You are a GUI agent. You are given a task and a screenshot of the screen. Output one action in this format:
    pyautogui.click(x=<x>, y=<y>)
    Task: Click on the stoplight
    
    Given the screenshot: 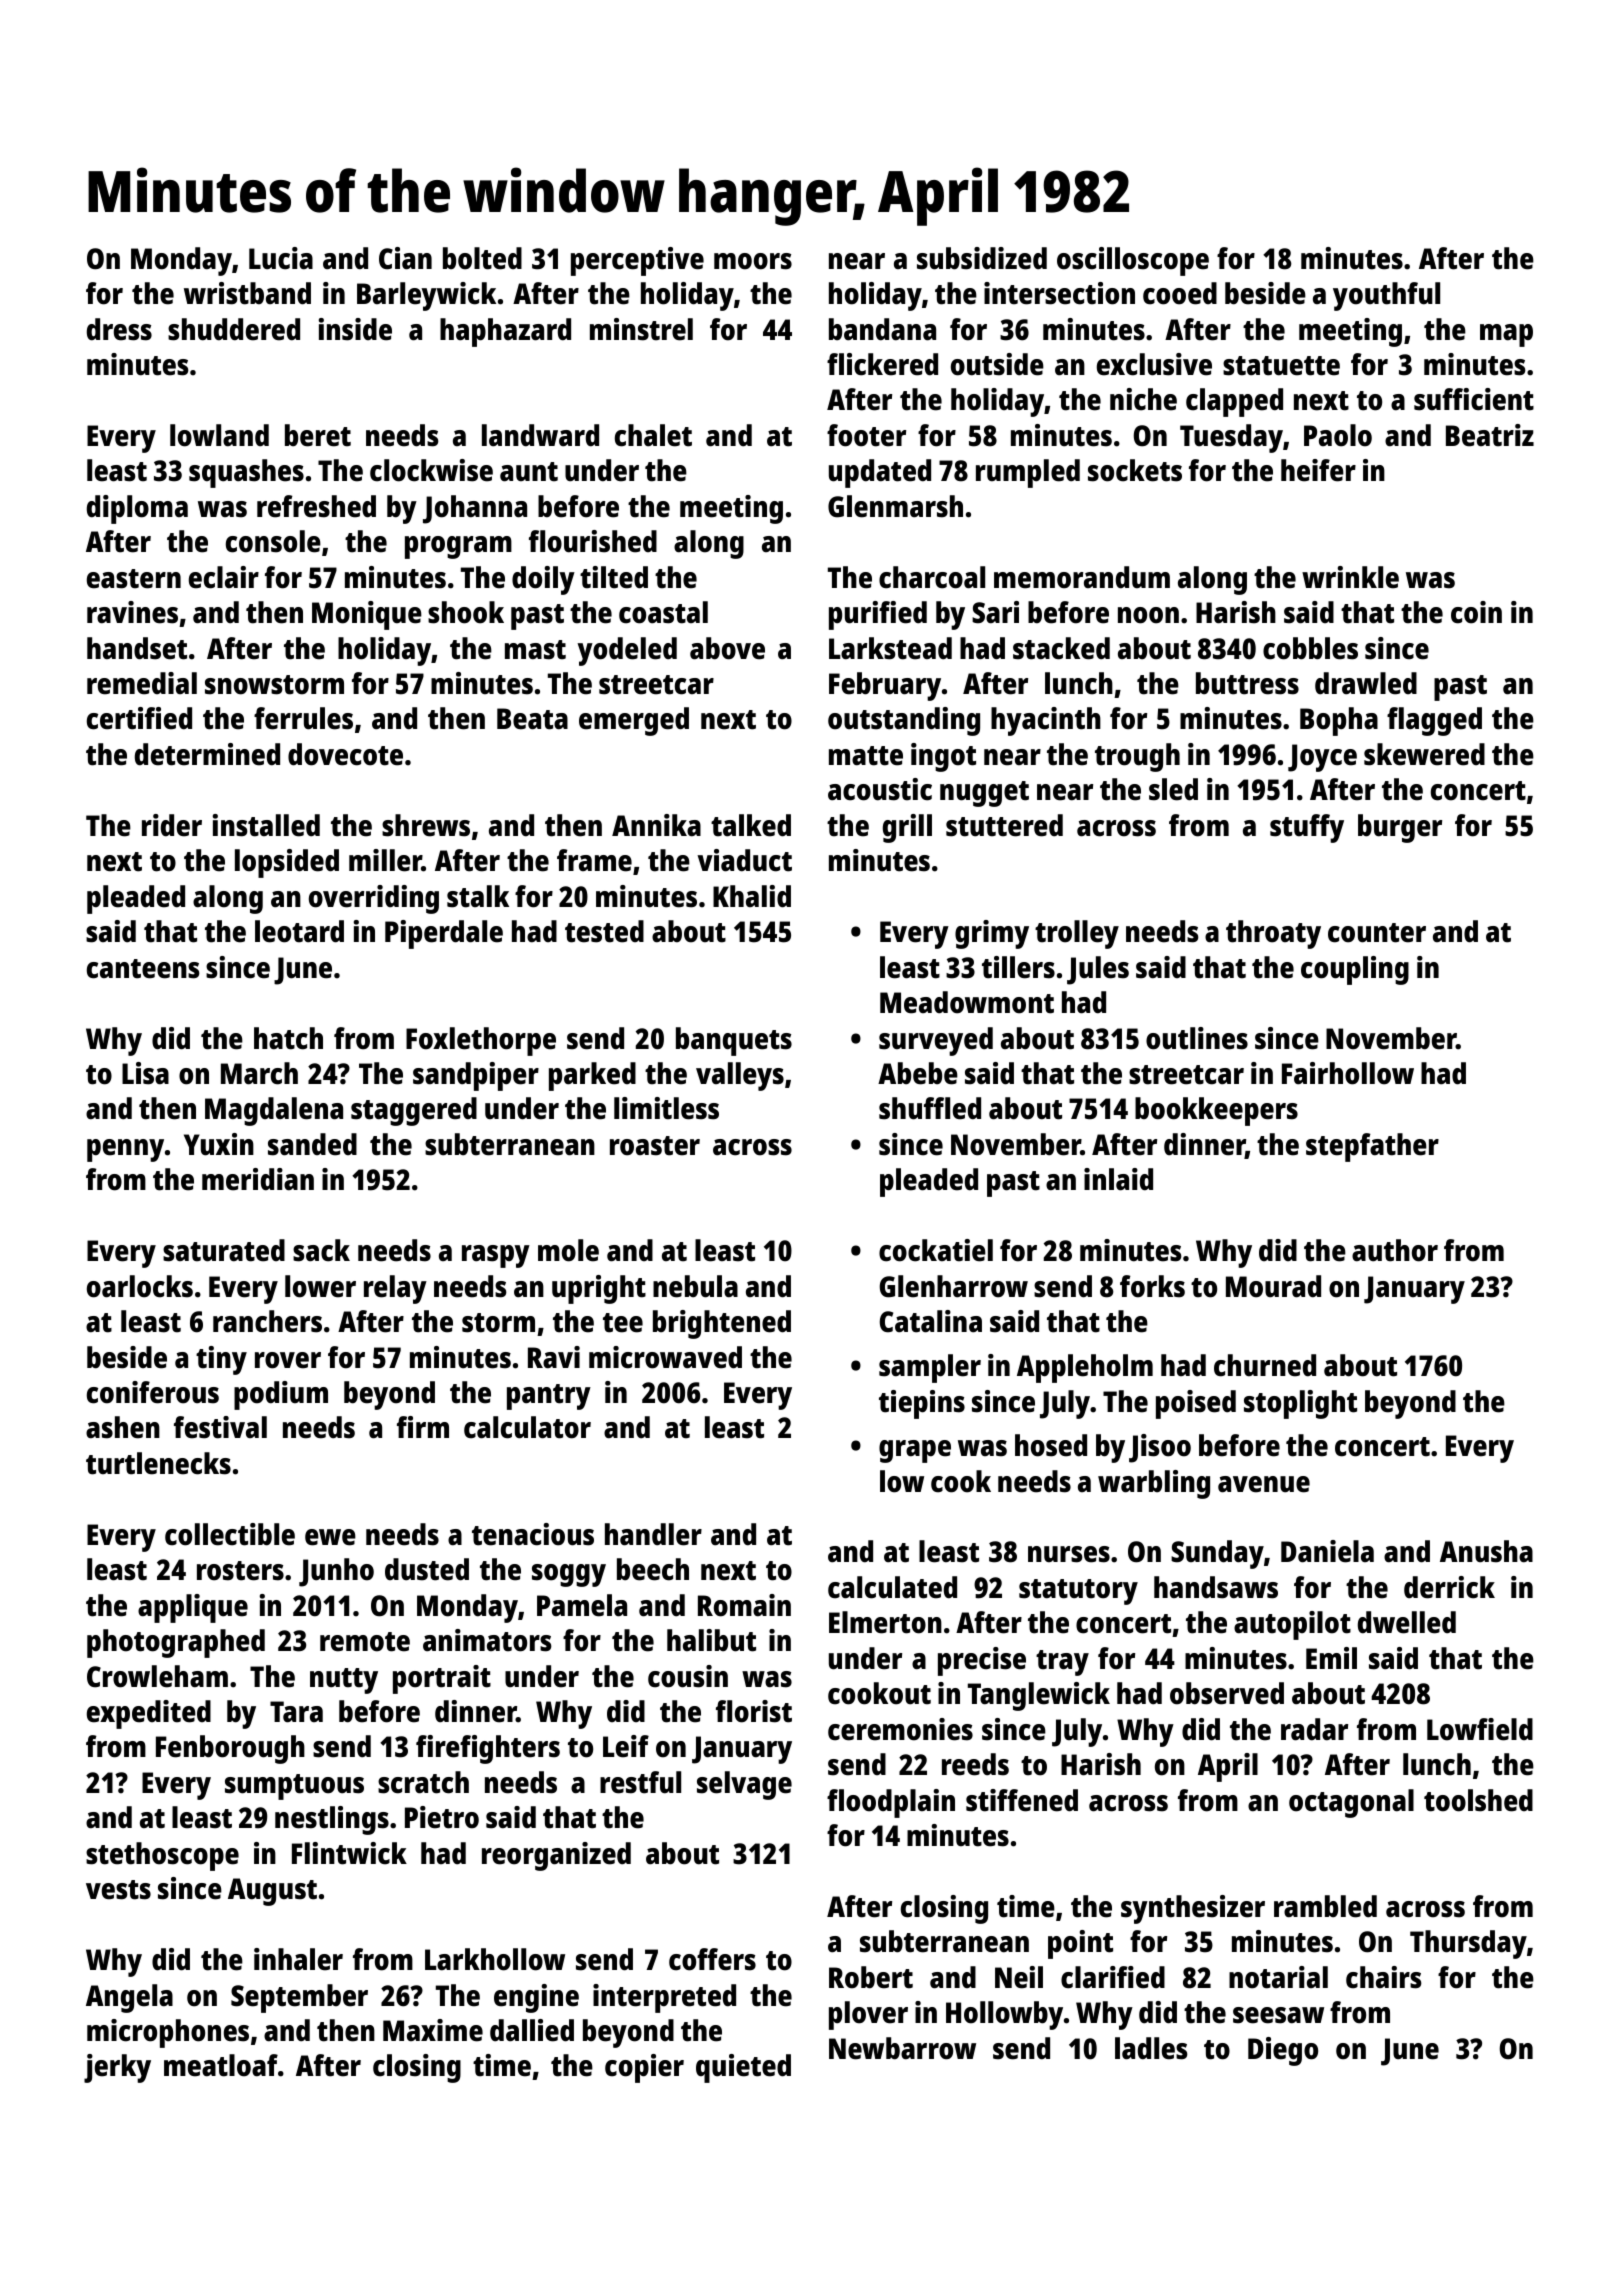 What is the action you would take?
    pyautogui.click(x=1300, y=1404)
